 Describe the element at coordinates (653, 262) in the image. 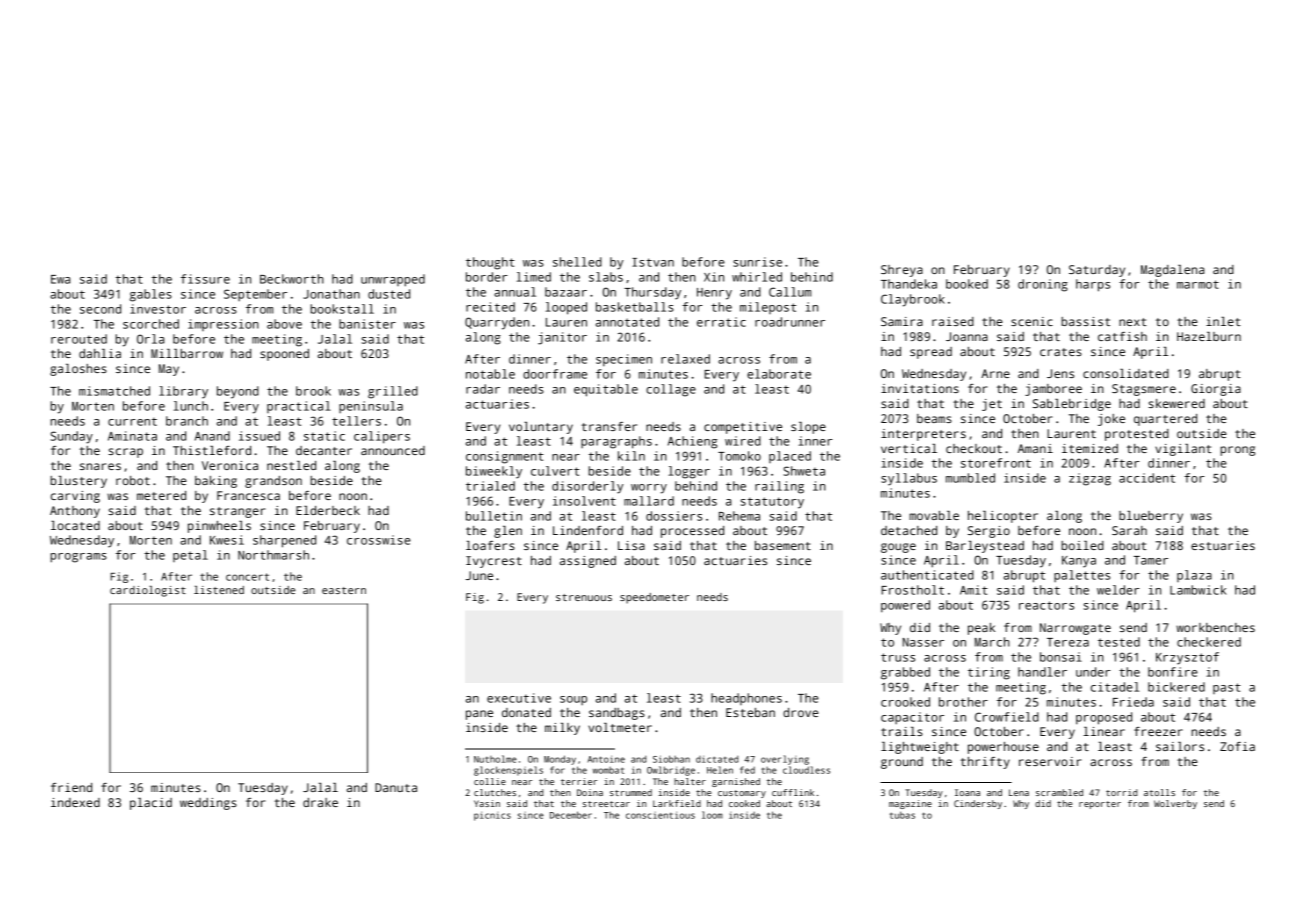

I see `Istvan` at that location.
